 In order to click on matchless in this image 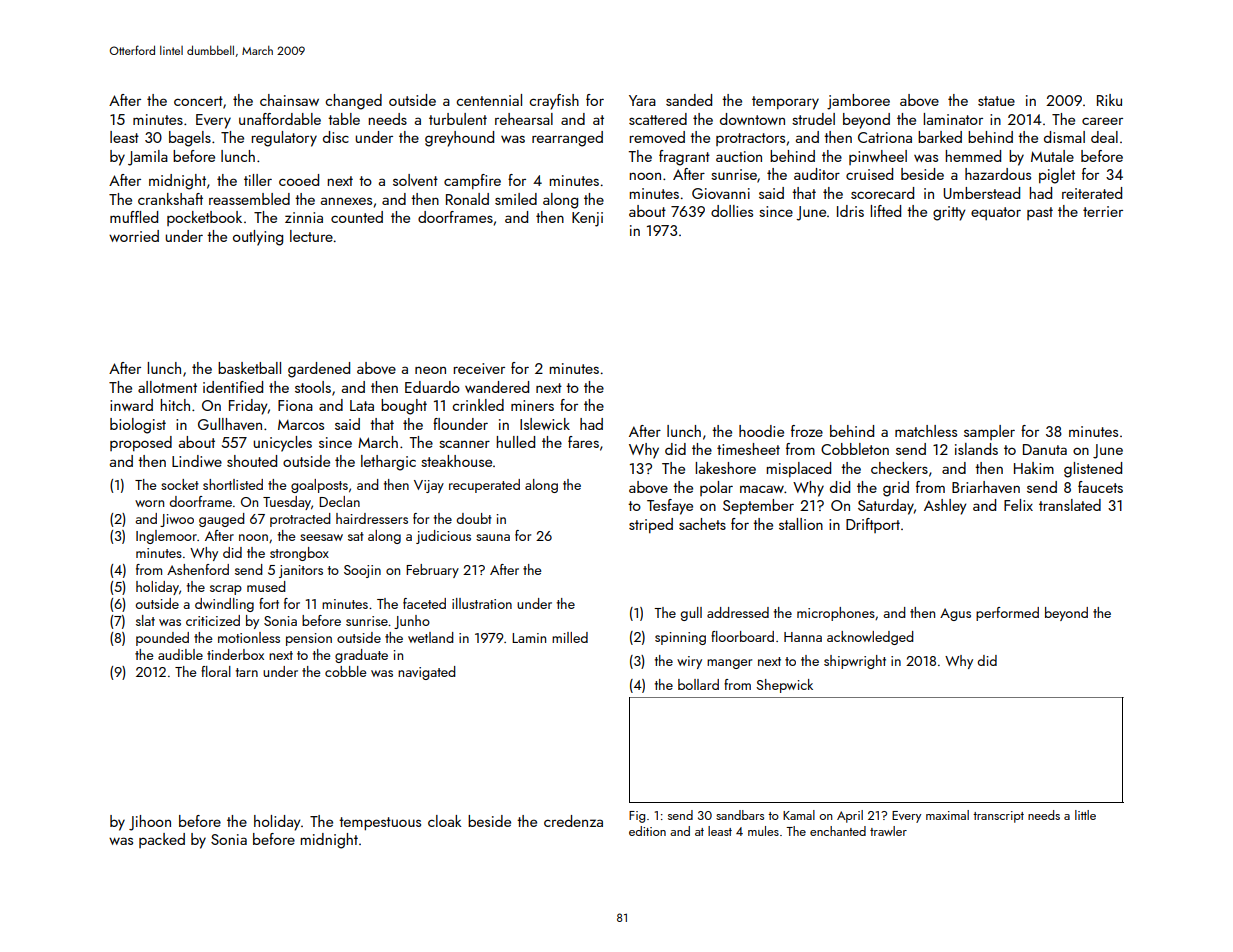, I will do `click(926, 431)`.
